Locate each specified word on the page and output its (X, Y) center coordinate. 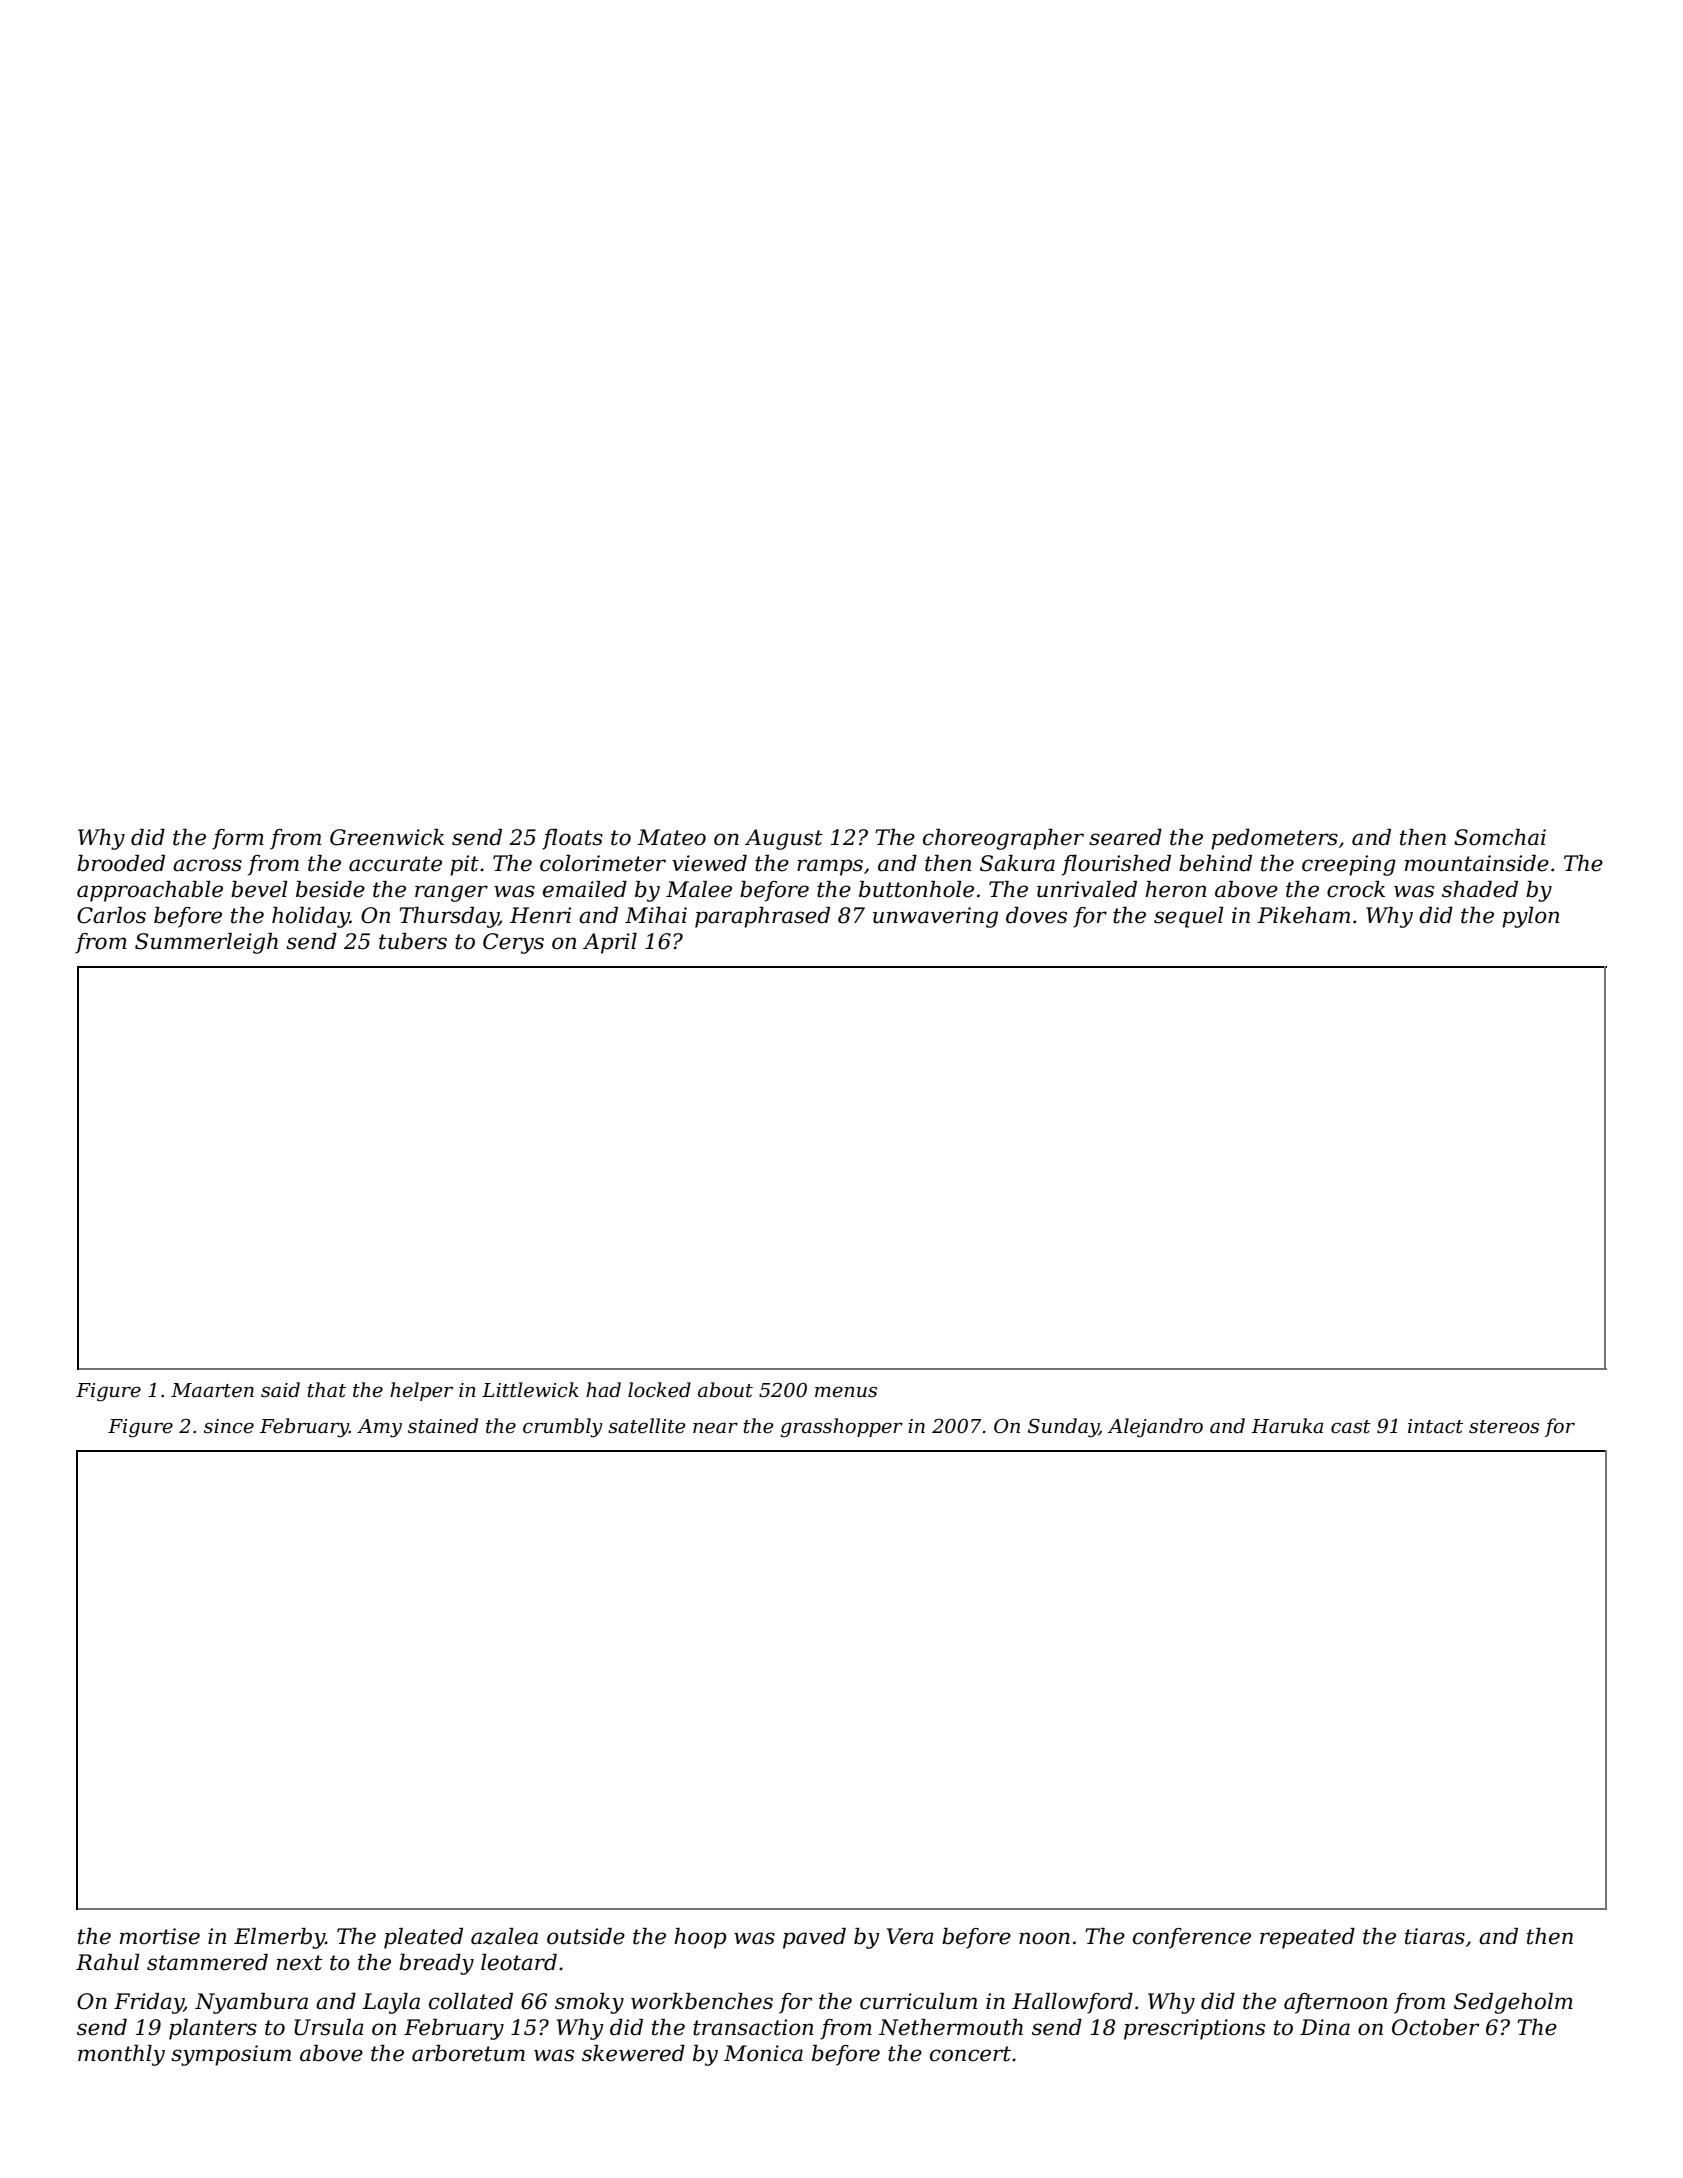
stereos (1504, 1427)
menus (846, 1392)
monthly (121, 2055)
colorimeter (603, 863)
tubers (413, 941)
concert (970, 2054)
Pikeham (1303, 915)
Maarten (212, 1390)
